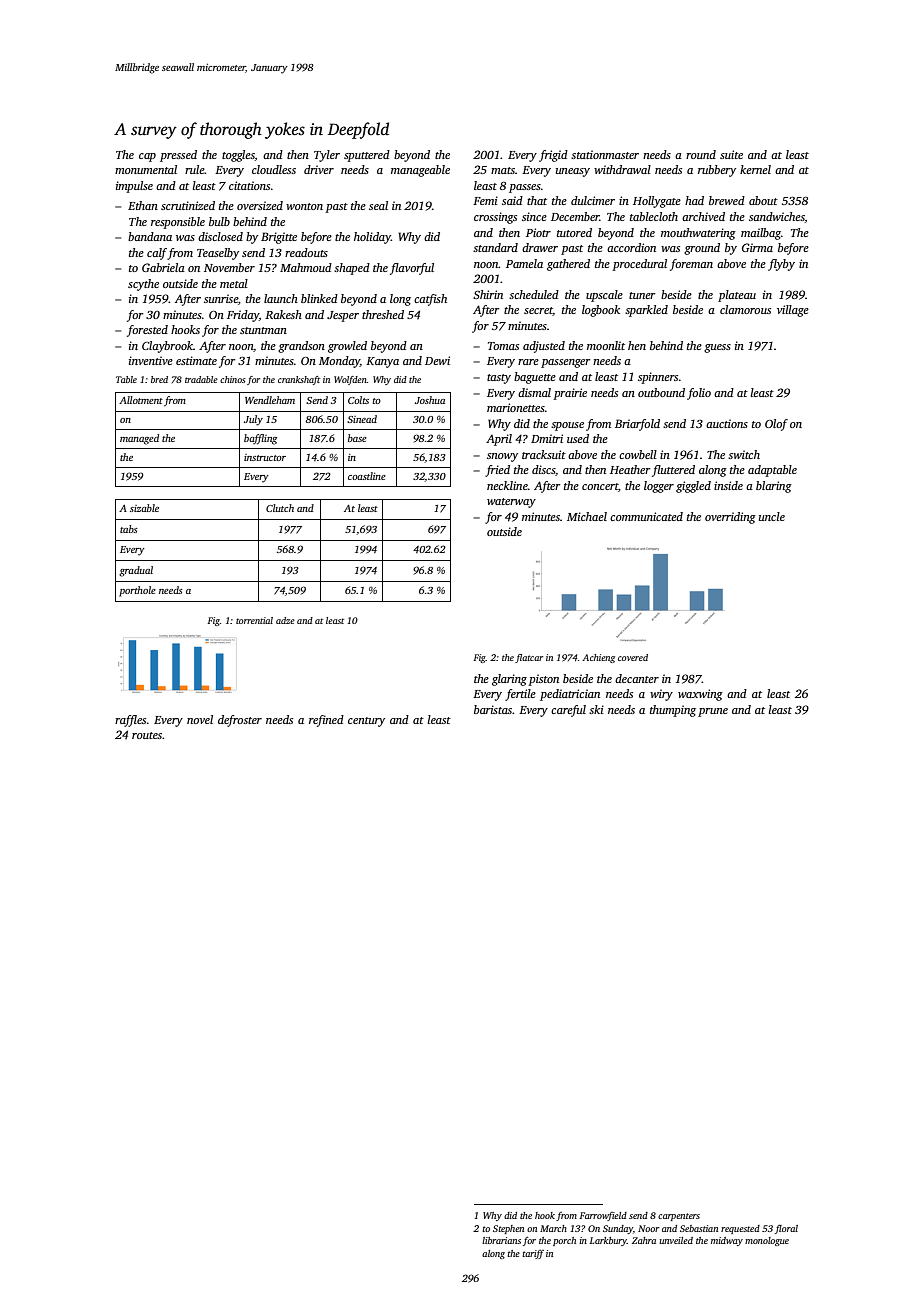 Image resolution: width=924 pixels, height=1308 pixels. Describe the element at coordinates (781, 265) in the image. I see `flyby` at that location.
